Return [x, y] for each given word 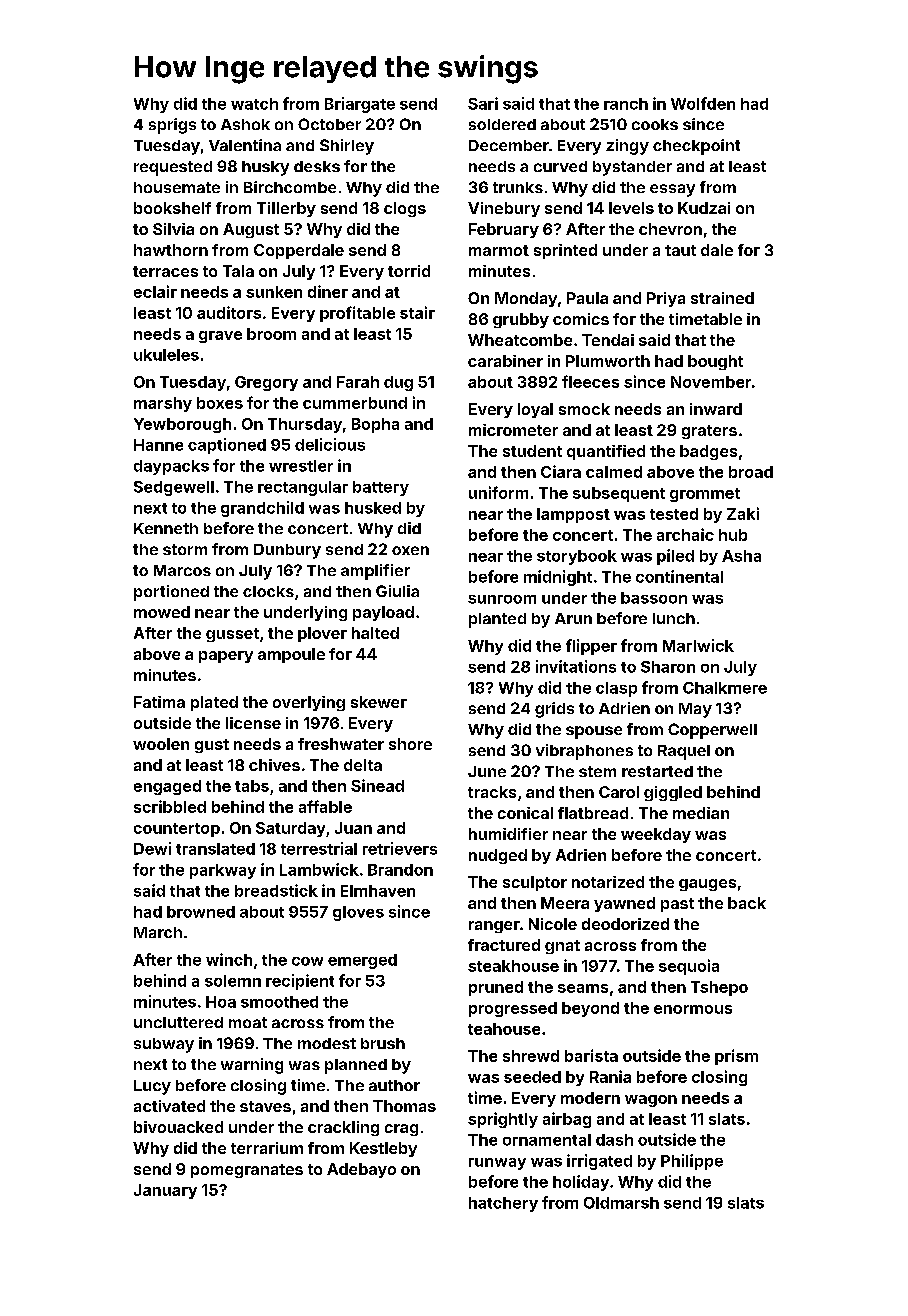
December [509, 145]
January [165, 1191]
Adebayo [361, 1170]
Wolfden [703, 103]
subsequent [619, 494]
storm [185, 549]
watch [254, 104]
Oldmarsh [621, 1203]
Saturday [290, 829]
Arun [573, 618]
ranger [494, 927]
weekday [656, 835]
